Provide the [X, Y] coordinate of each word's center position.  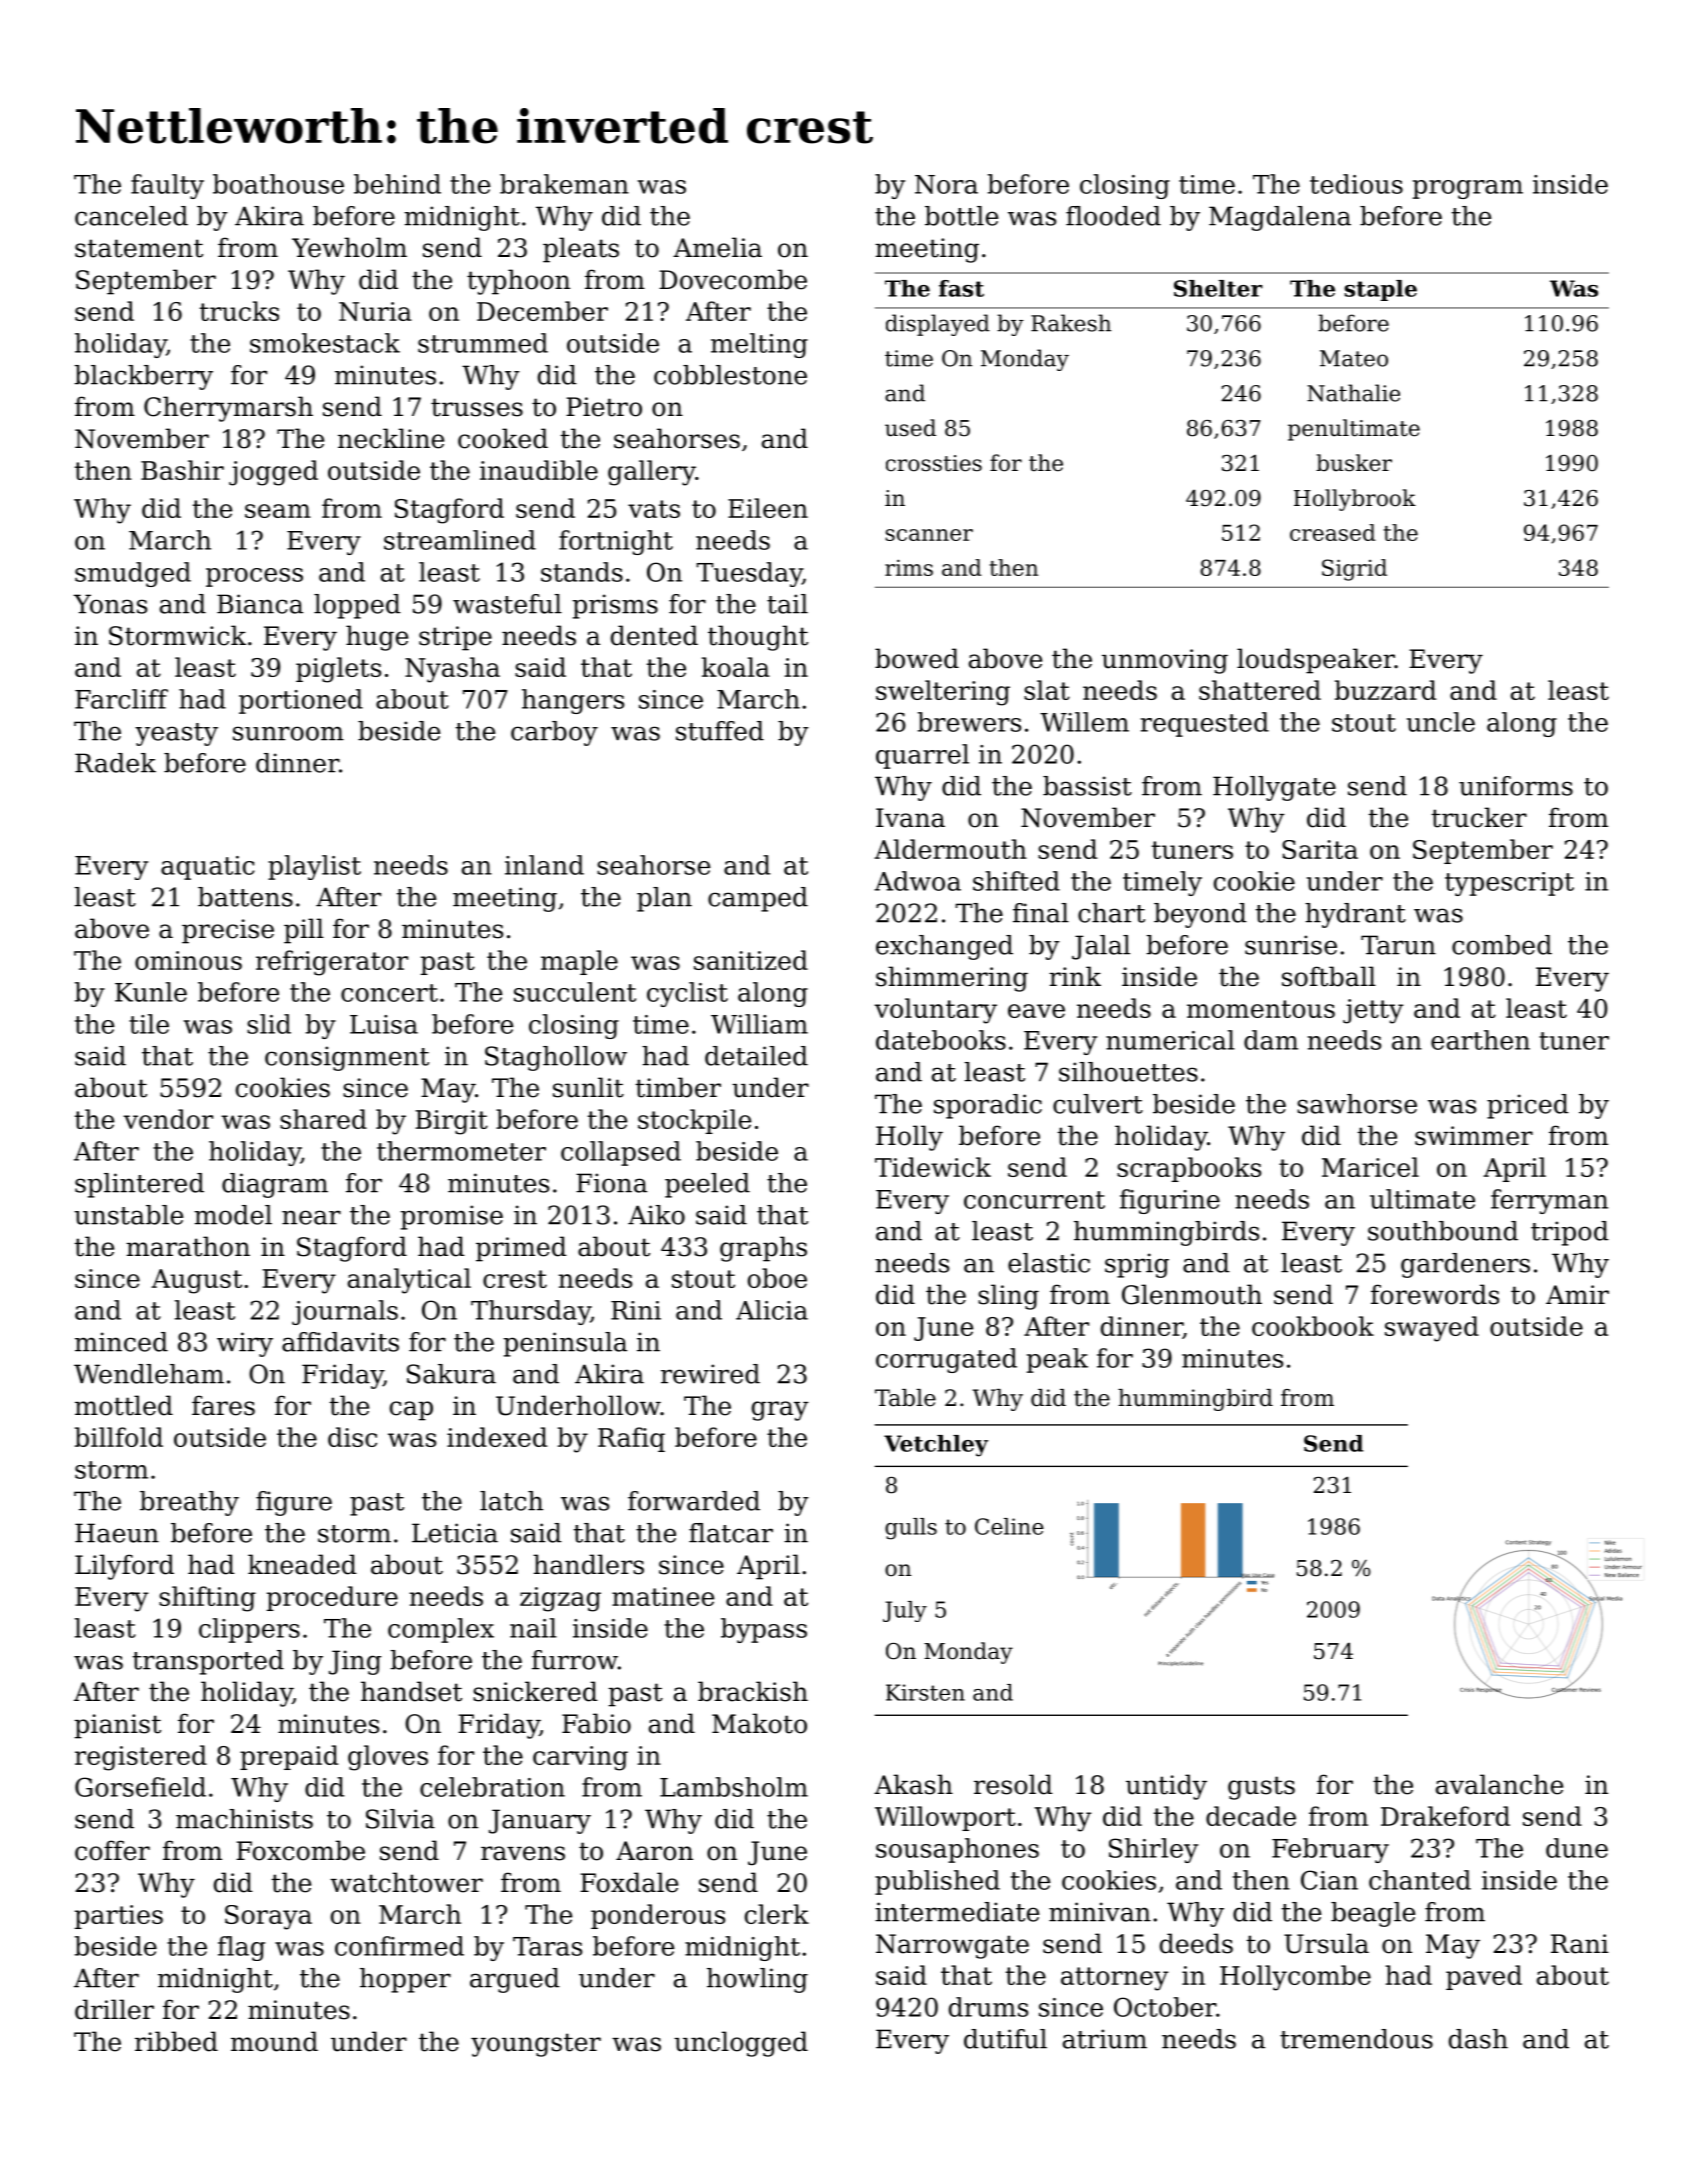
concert [389, 993]
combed [1502, 945]
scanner [929, 535]
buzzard [1385, 690]
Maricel [1370, 1167]
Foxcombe [300, 1850]
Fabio [596, 1723]
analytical [409, 1281]
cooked [503, 438]
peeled [707, 1185]
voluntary [935, 1011]
